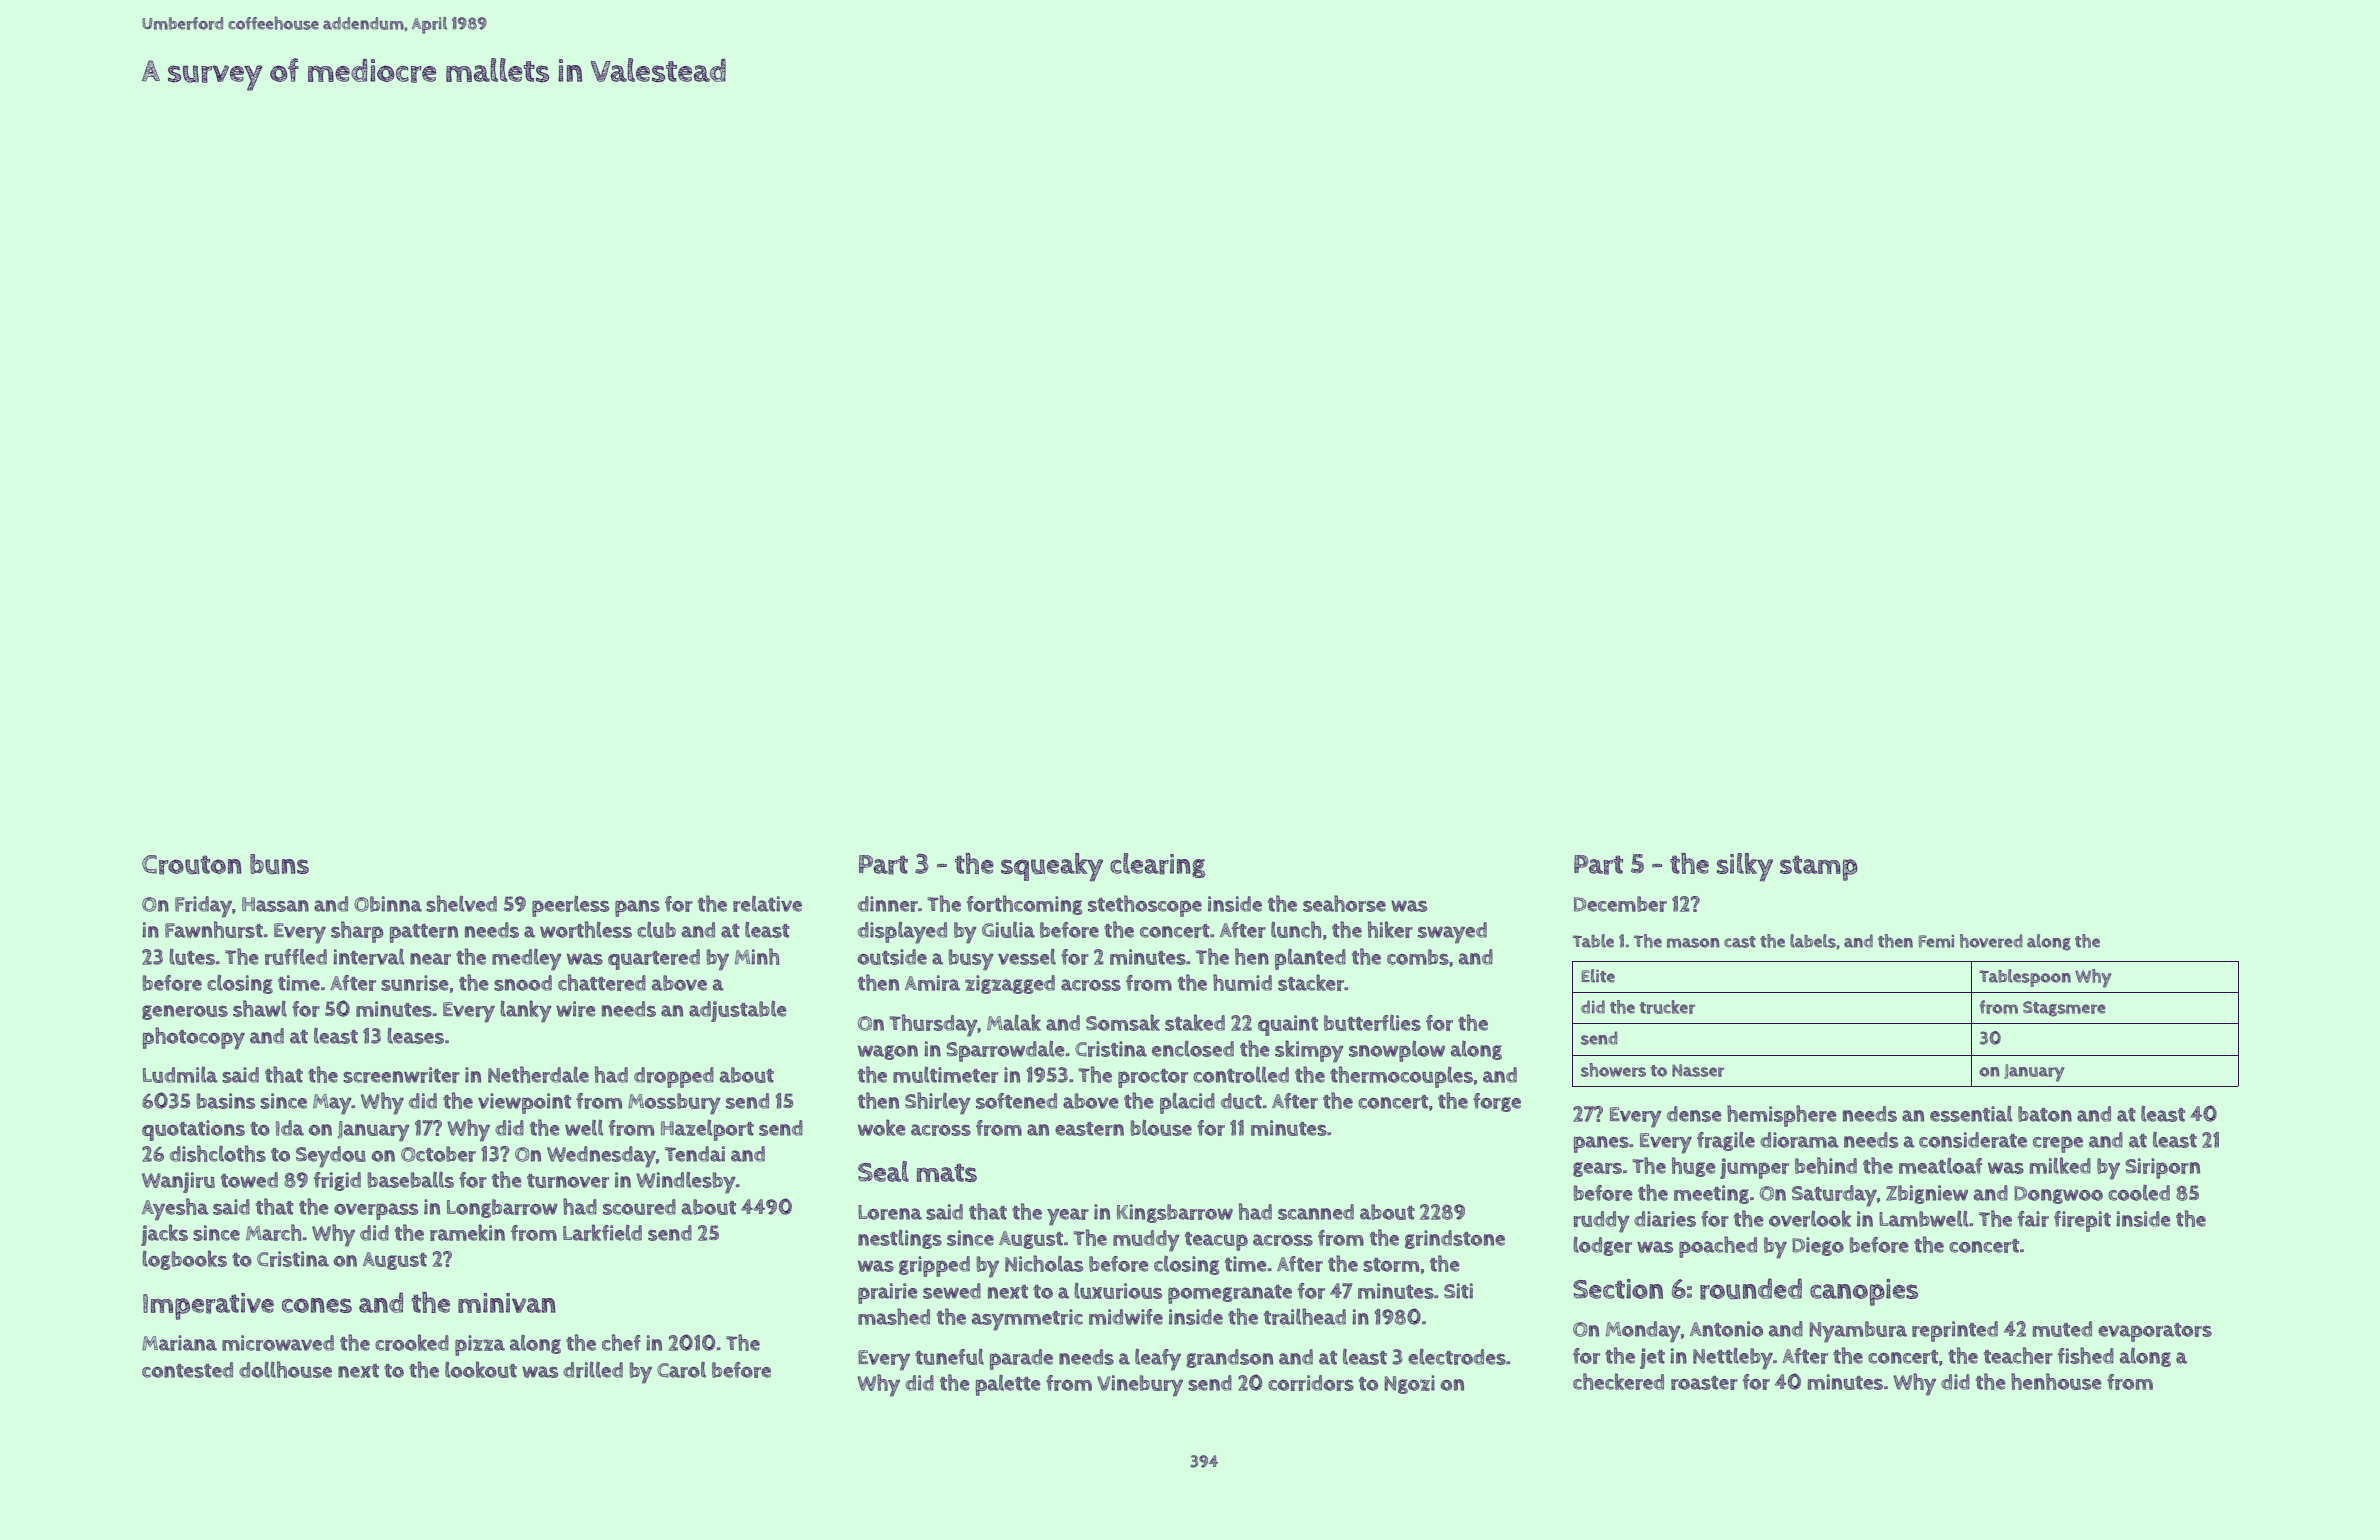 The image size is (2380, 1540). Describe the element at coordinates (180, 1074) in the document. I see `Ludmila` at that location.
